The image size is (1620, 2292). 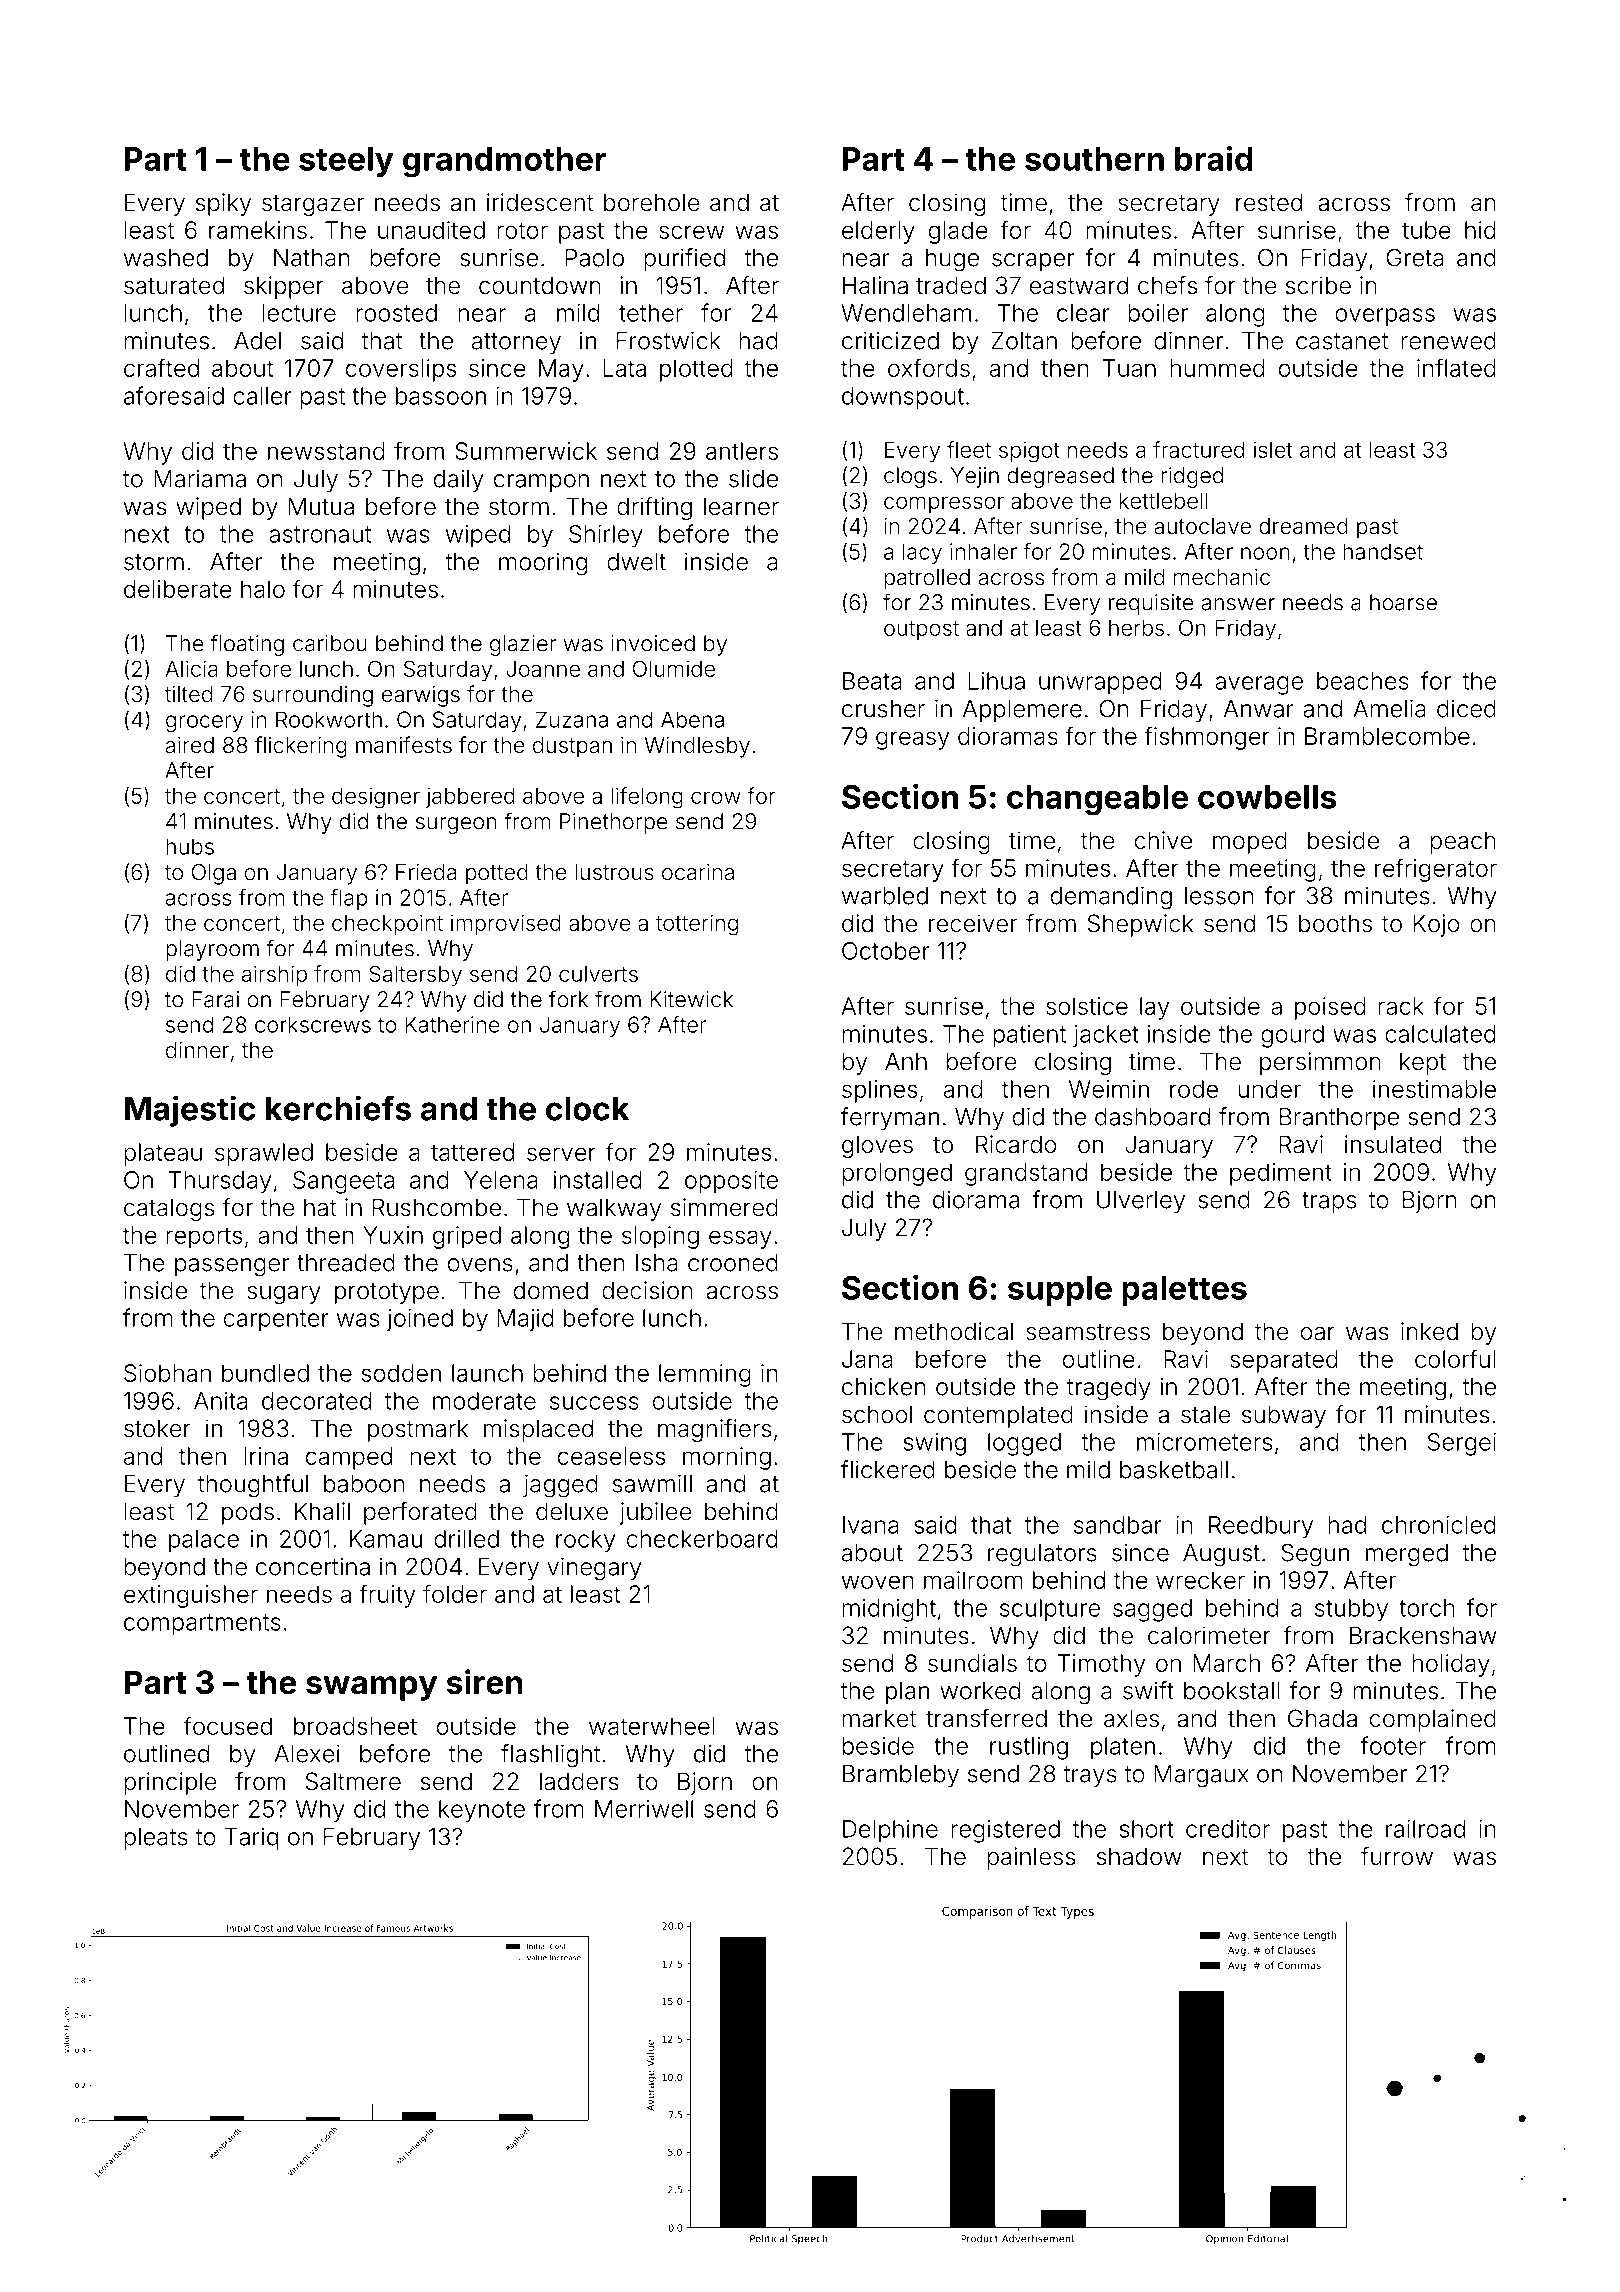 What do you see at coordinates (505, 162) in the screenshot?
I see `grandmother` at bounding box center [505, 162].
